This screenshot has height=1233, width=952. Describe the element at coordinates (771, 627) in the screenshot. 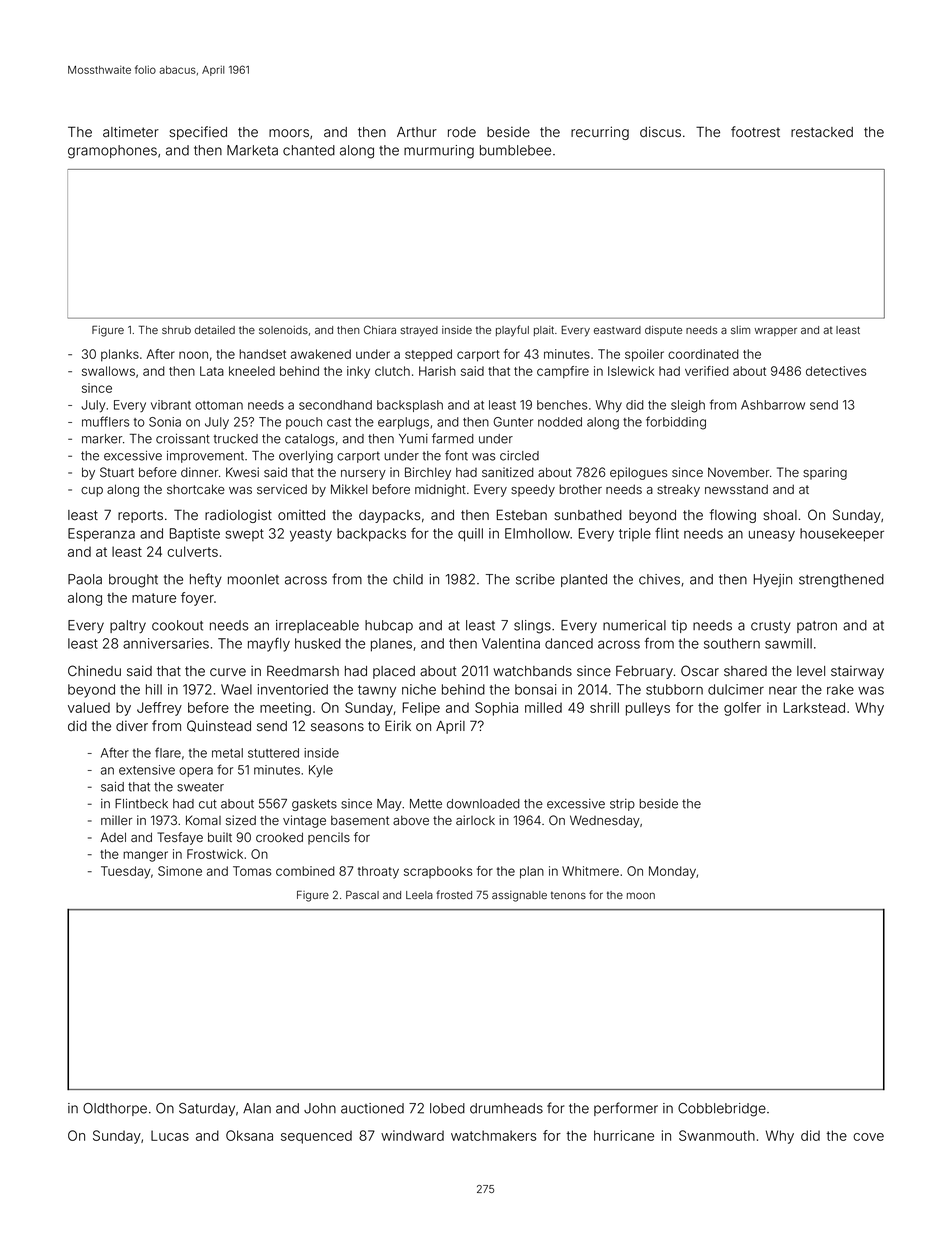

I see `crusty` at that location.
